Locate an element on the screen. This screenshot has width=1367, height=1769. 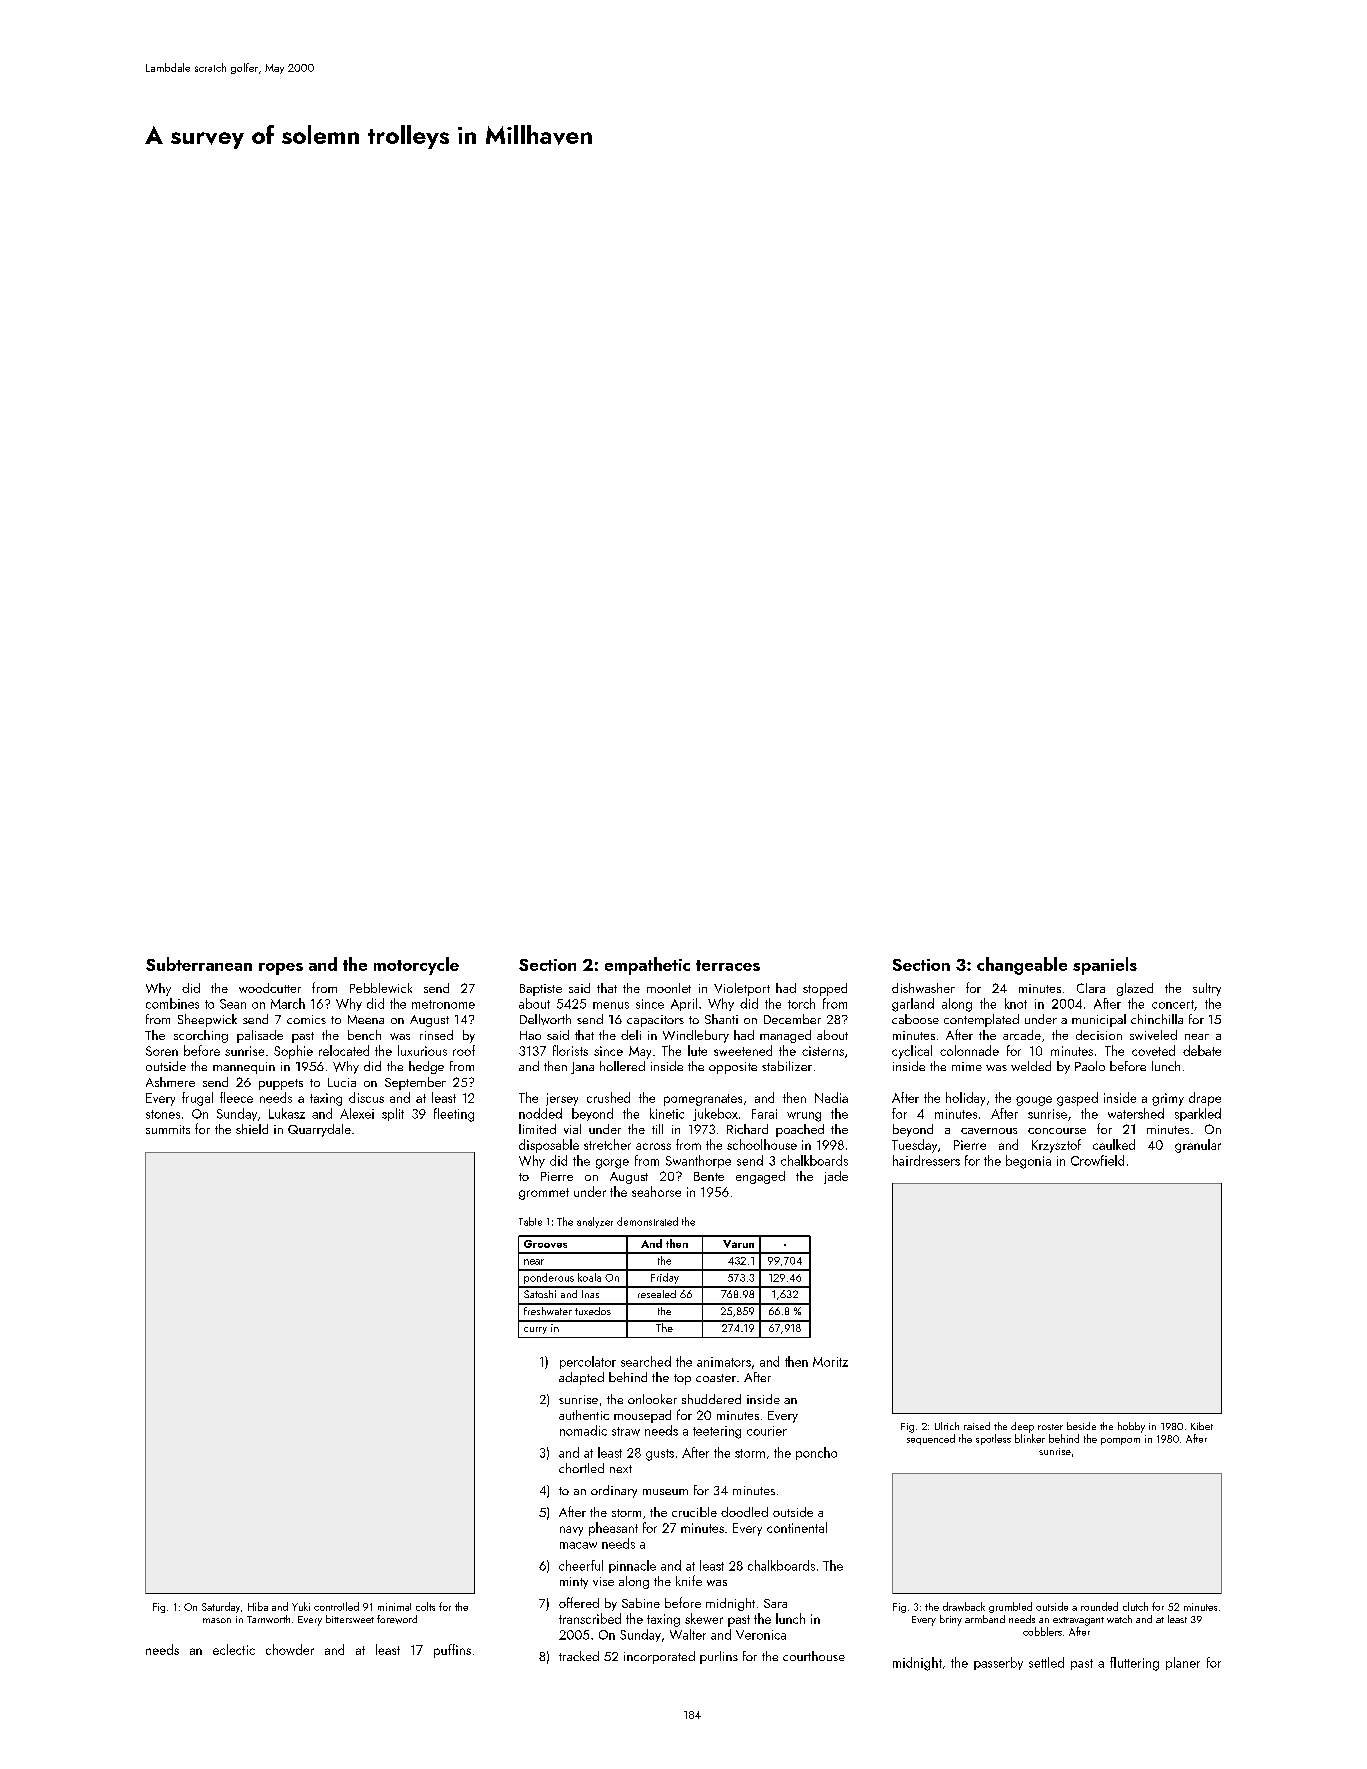
Saturday is located at coordinates (221, 1607).
